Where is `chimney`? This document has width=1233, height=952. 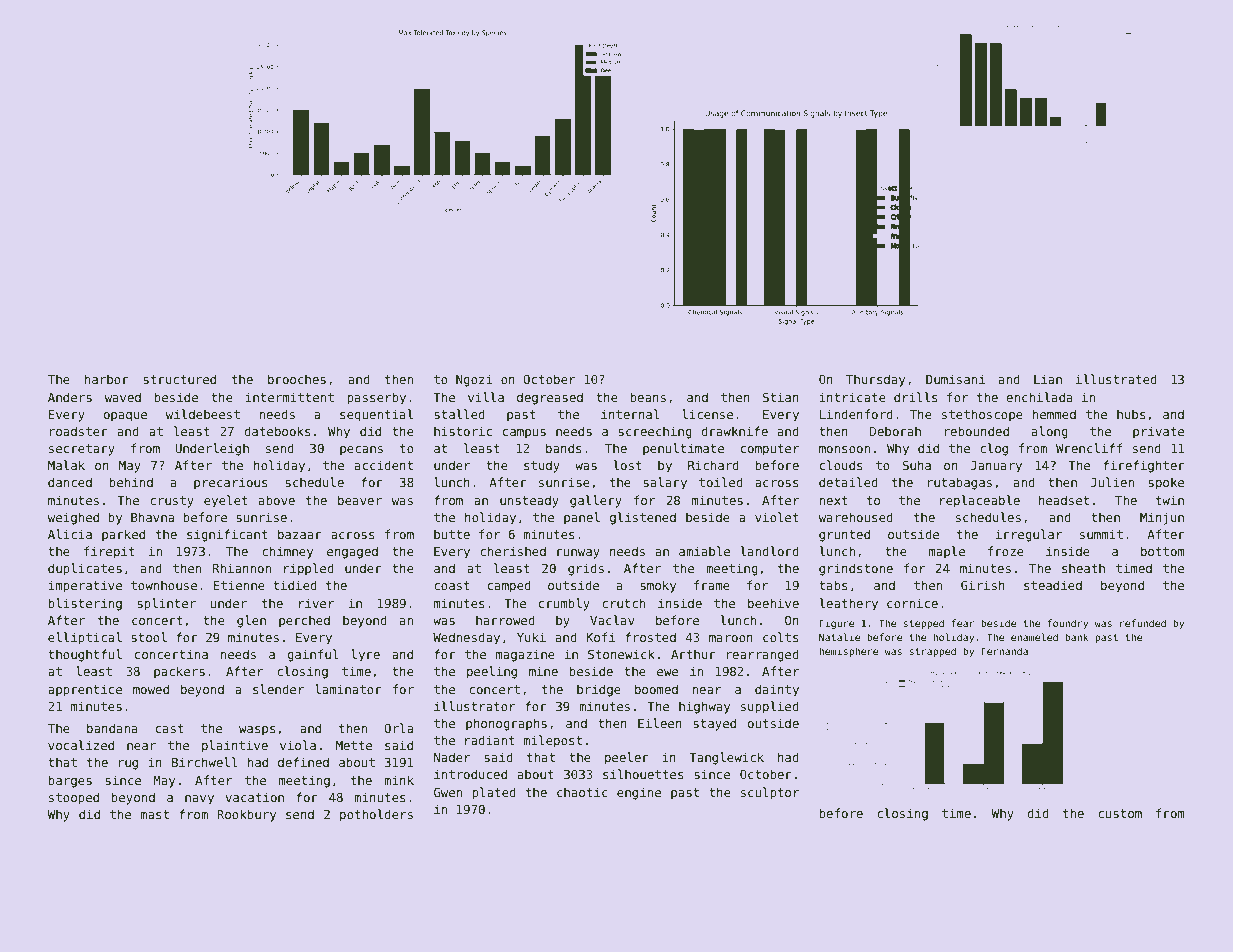 chimney is located at coordinates (287, 552).
